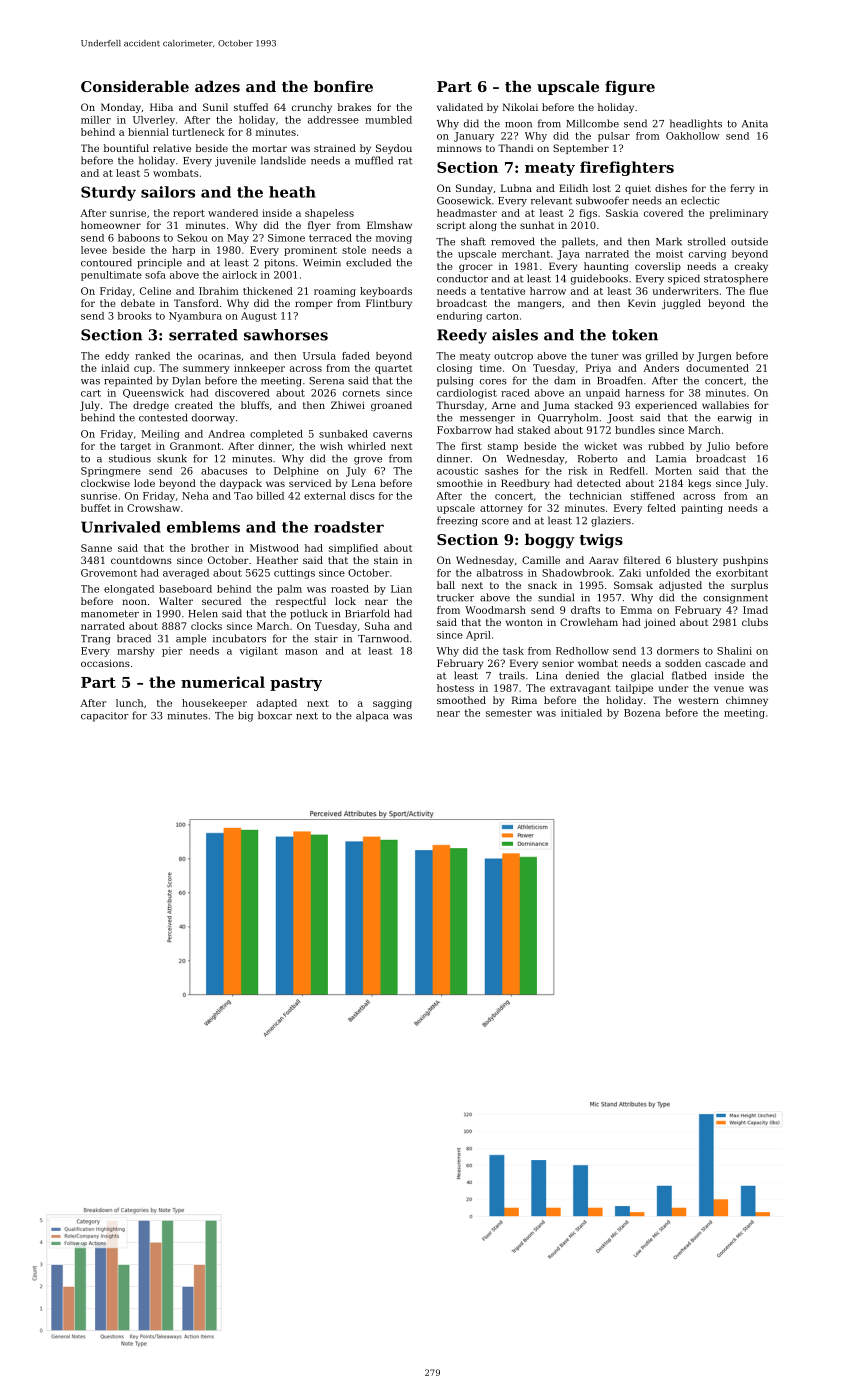  What do you see at coordinates (163, 417) in the page?
I see `contested` at bounding box center [163, 417].
